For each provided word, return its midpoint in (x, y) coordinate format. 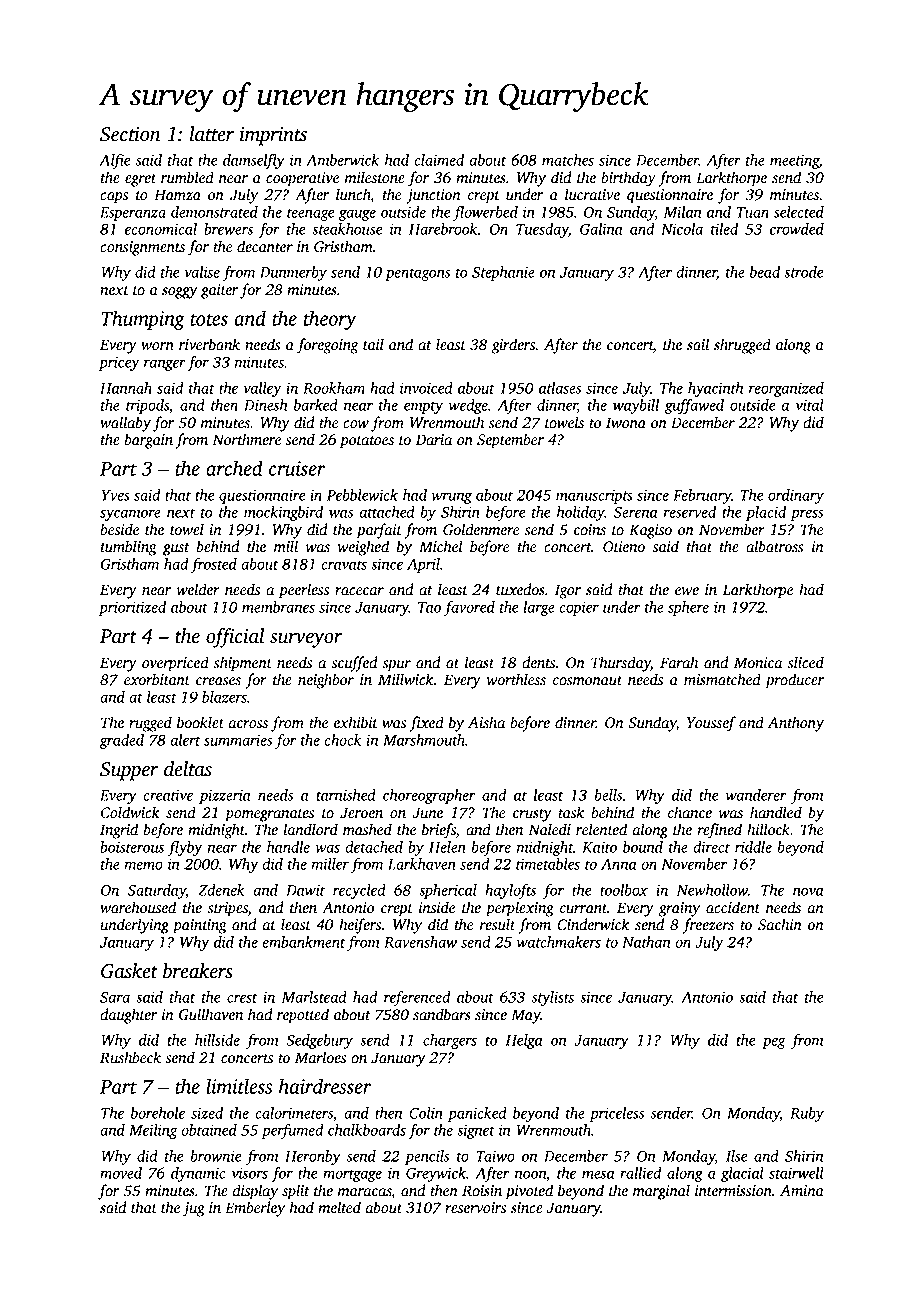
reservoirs (475, 1208)
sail (698, 344)
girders (513, 346)
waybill (636, 406)
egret (140, 180)
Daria (434, 440)
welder (198, 589)
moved (121, 1173)
